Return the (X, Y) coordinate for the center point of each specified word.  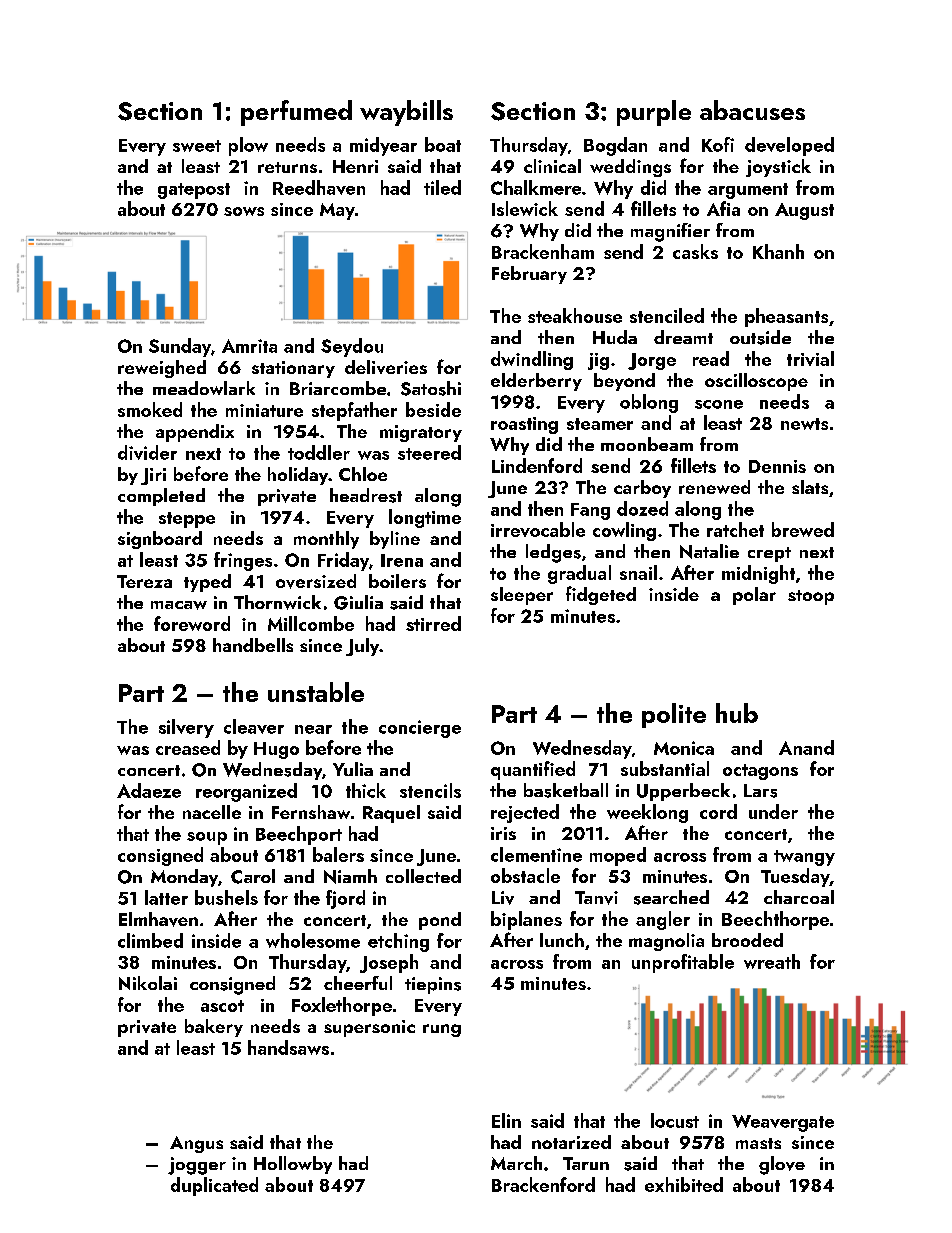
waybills (406, 113)
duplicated (214, 1186)
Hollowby (293, 1165)
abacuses (752, 110)
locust (675, 1120)
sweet (197, 146)
